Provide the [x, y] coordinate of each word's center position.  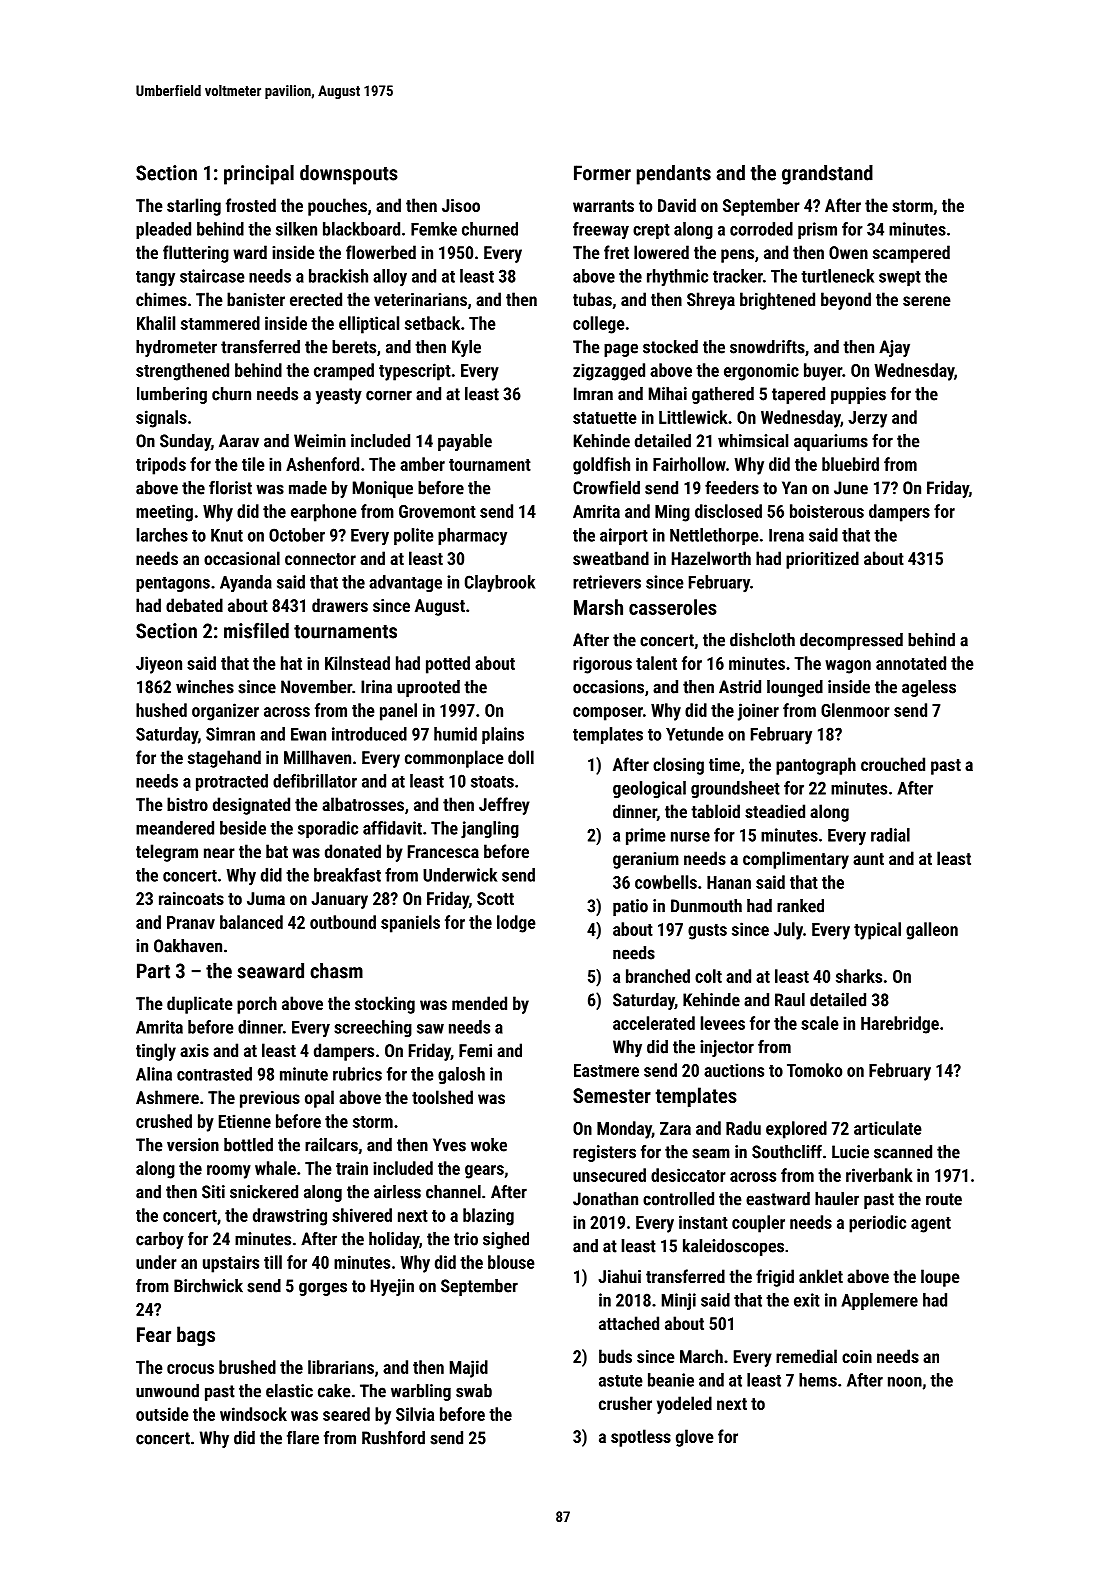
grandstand [827, 175]
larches [162, 535]
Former [602, 173]
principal [259, 175]
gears [484, 1172]
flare [303, 1438]
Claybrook [500, 584]
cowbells [666, 882]
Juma [266, 898]
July [788, 931]
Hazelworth [711, 558]
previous [270, 1099]
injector [727, 1048]
